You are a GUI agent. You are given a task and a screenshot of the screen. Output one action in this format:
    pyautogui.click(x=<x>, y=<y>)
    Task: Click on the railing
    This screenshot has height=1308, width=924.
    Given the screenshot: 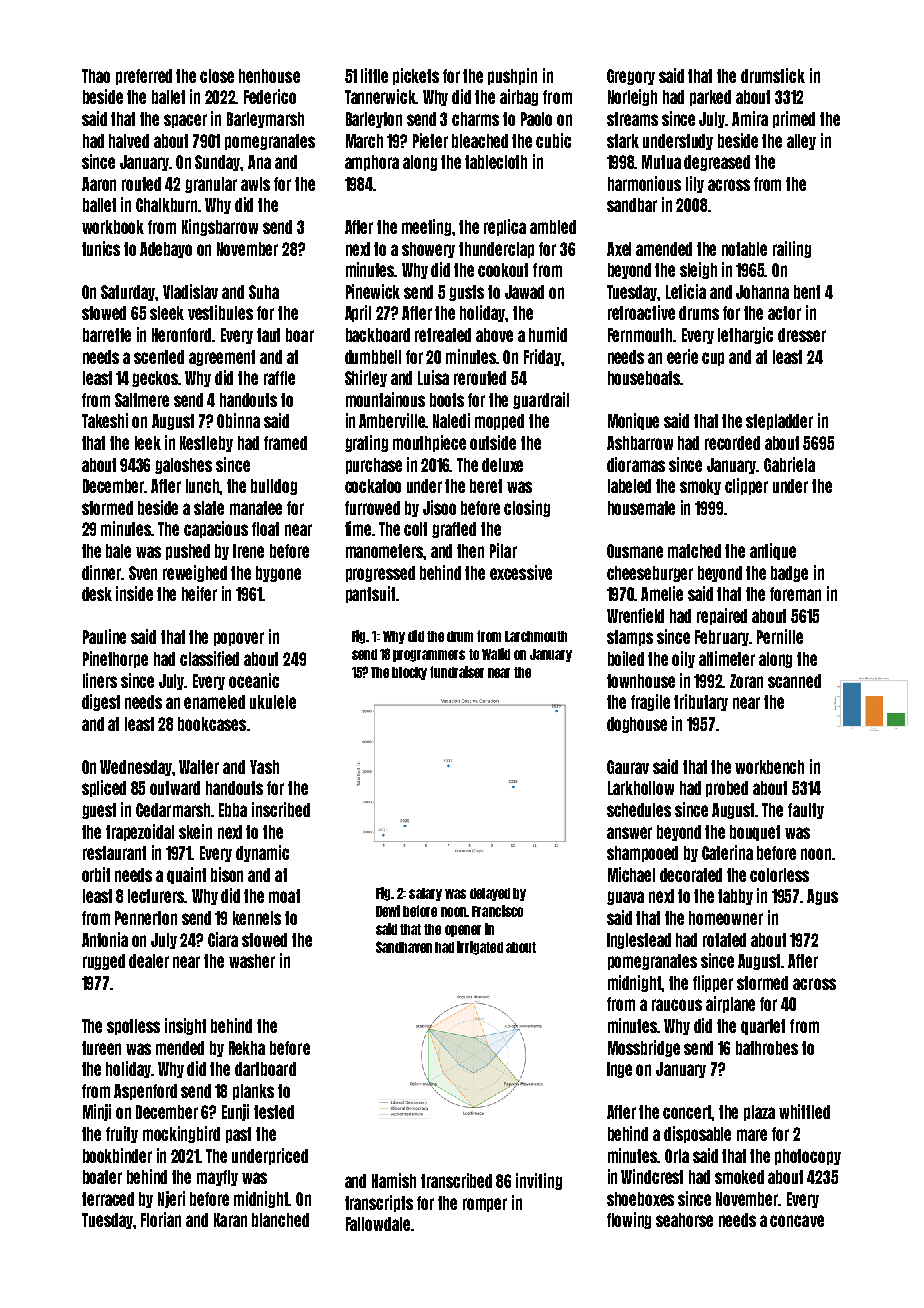 What is the action you would take?
    pyautogui.click(x=792, y=249)
